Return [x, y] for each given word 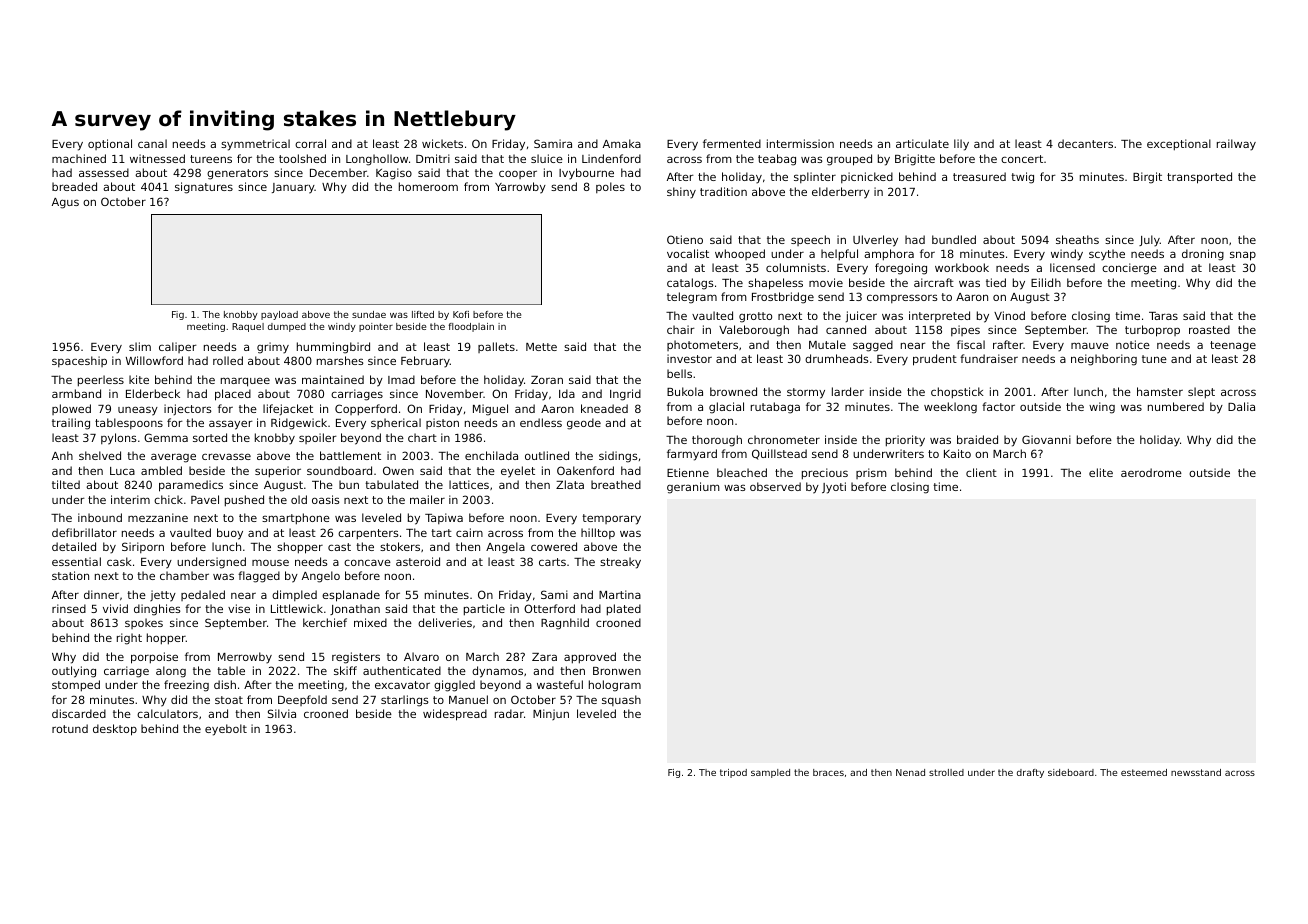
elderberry [841, 193]
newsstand [1196, 772]
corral [310, 143]
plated [624, 610]
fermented [732, 143]
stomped [76, 686]
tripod [733, 773]
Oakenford [585, 470]
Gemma [166, 437]
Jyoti [834, 488]
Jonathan [355, 609]
